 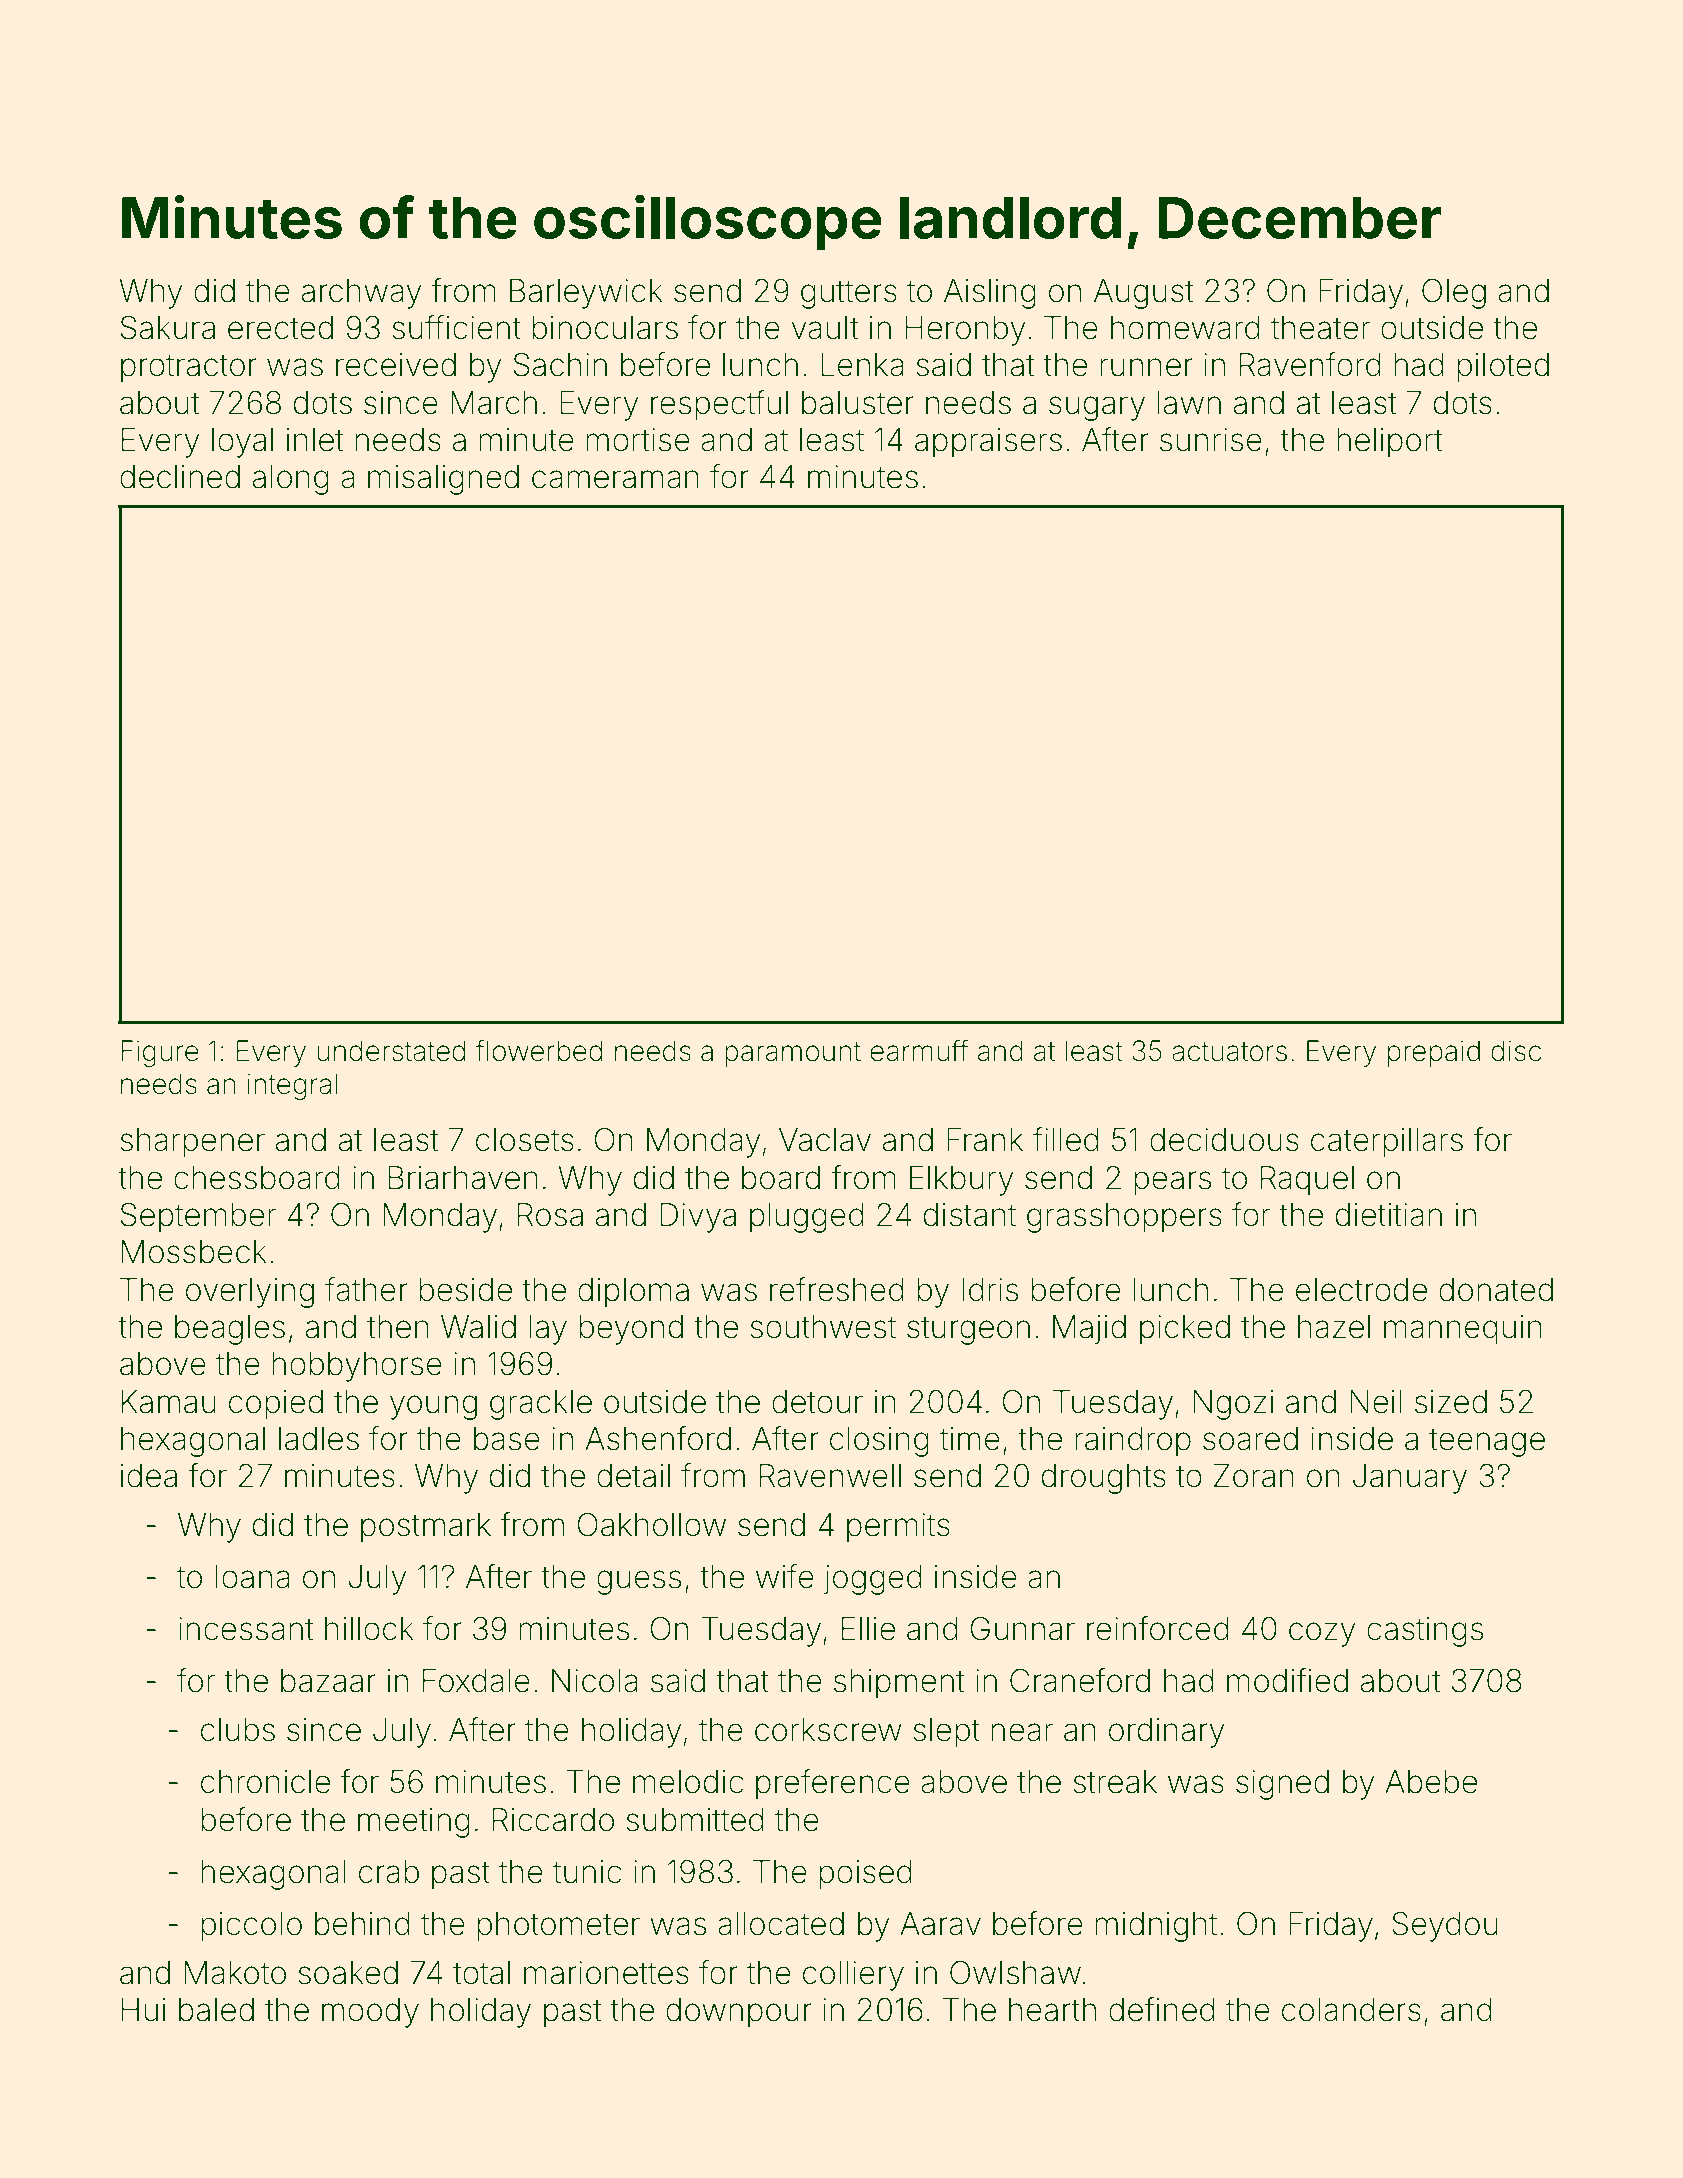 I want to click on teenage, so click(x=1487, y=1442).
